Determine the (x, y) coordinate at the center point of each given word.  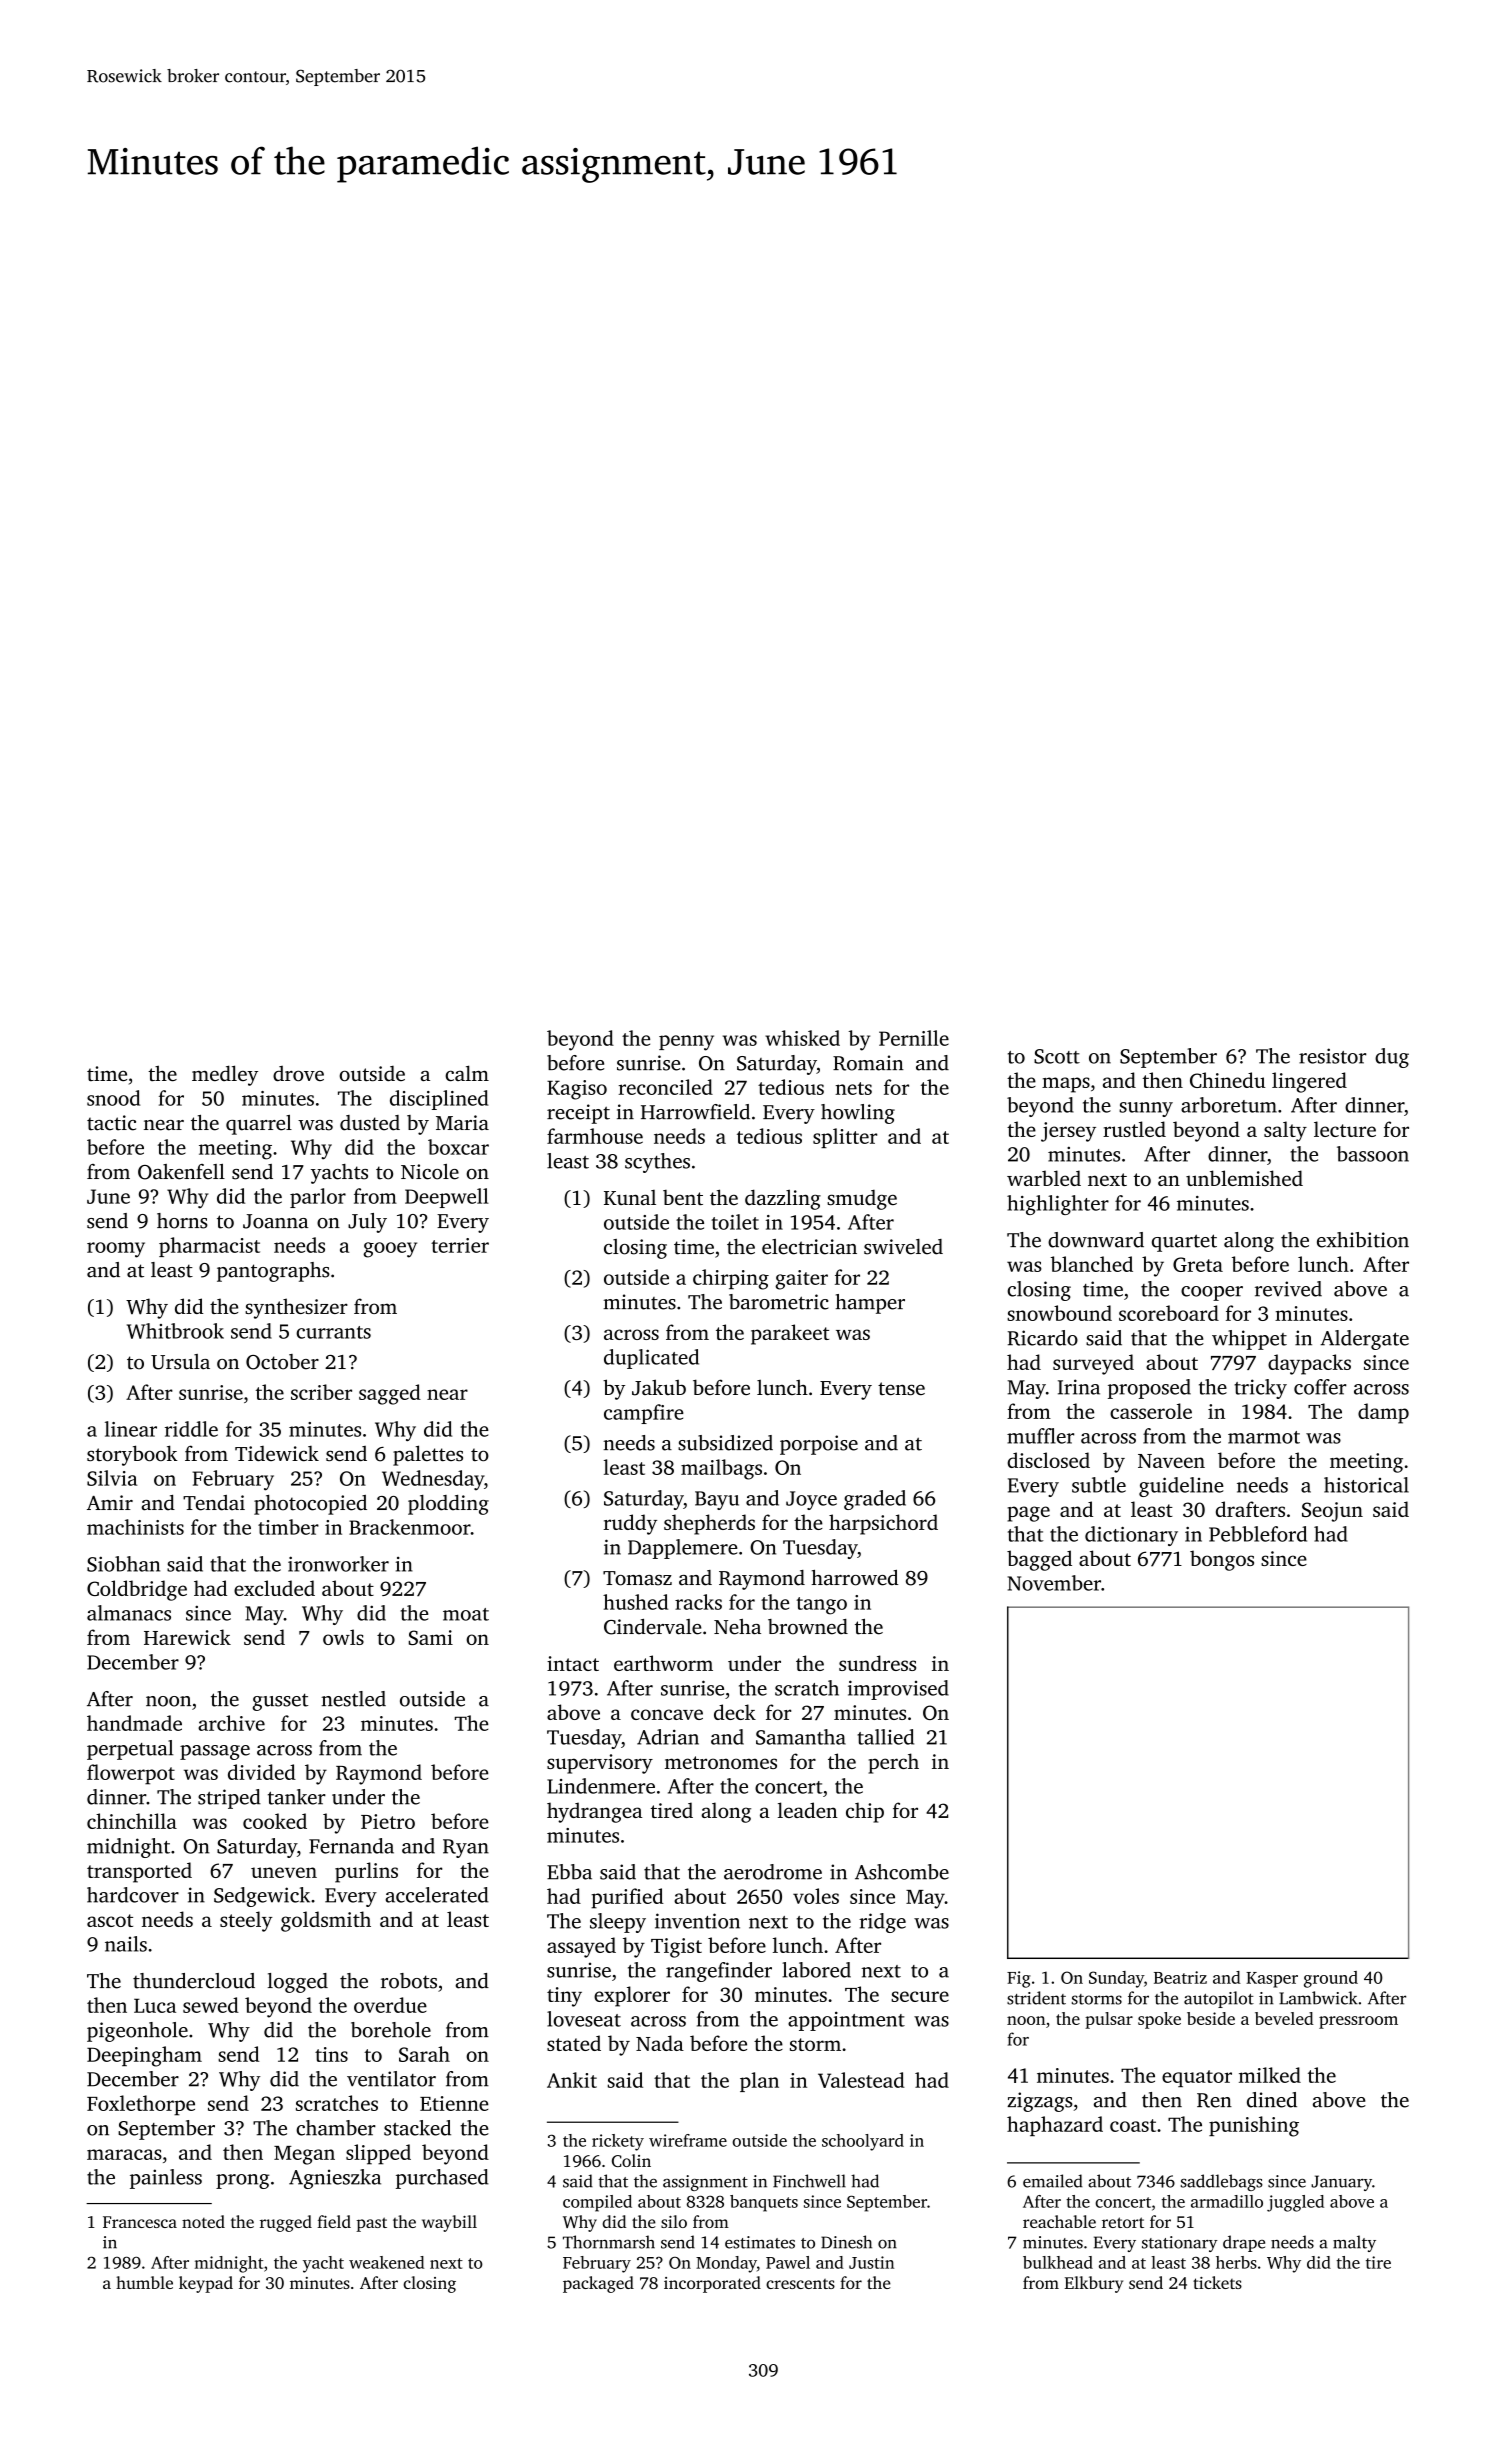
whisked (802, 1038)
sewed (211, 2005)
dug (1392, 1058)
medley (225, 1075)
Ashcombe (902, 1872)
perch (893, 1763)
